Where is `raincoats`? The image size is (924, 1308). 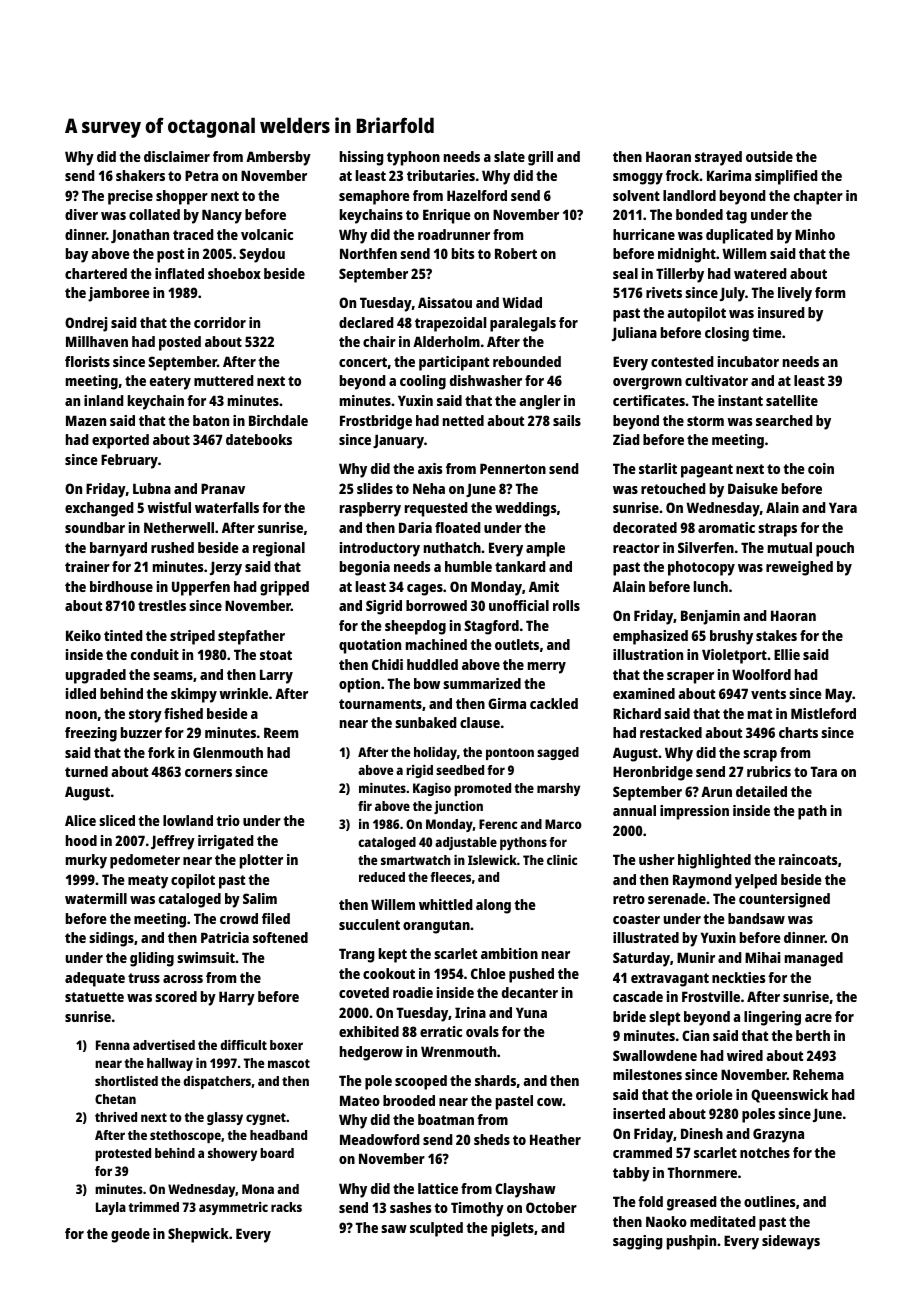 raincoats is located at coordinates (808, 859).
